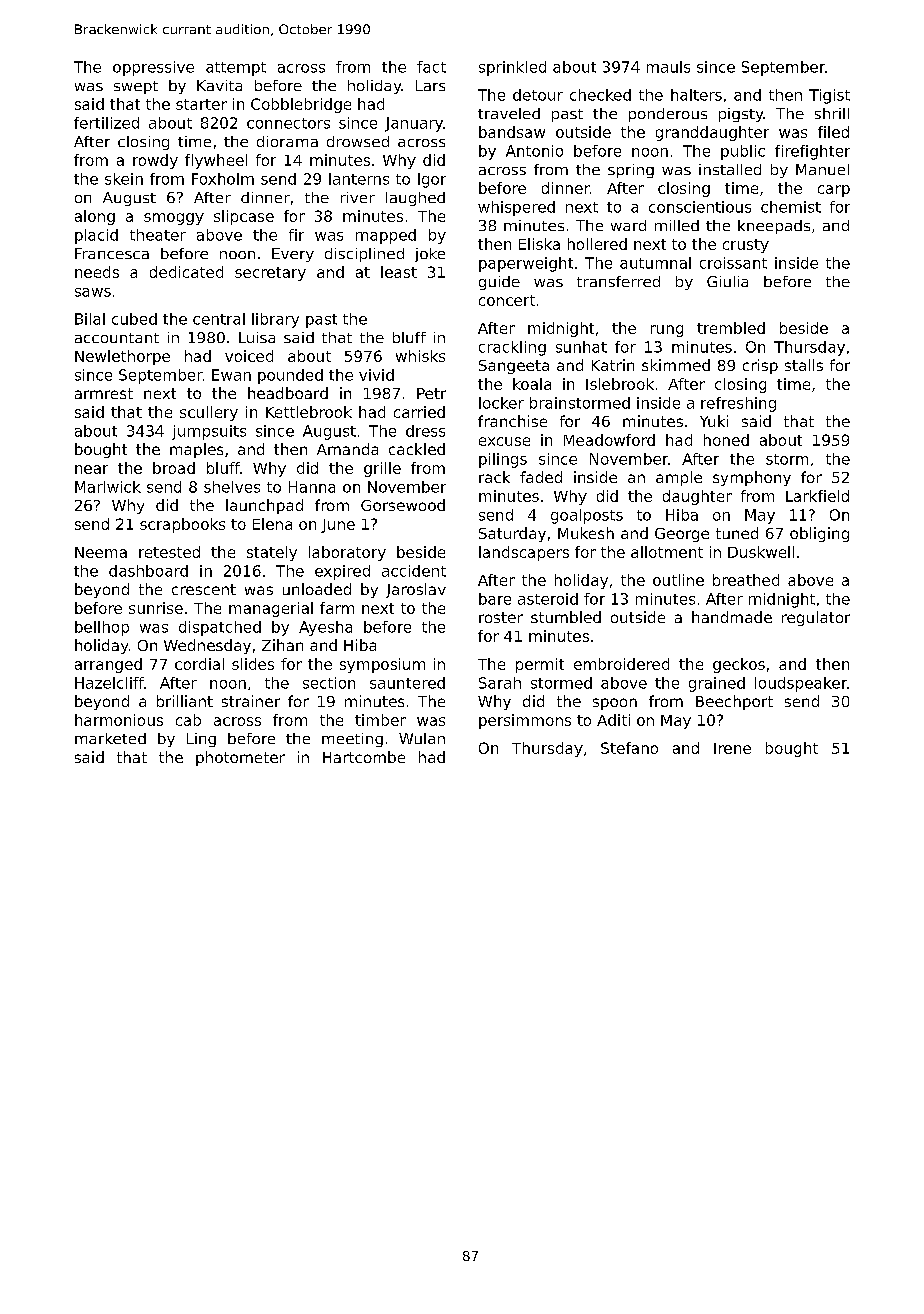  What do you see at coordinates (600, 95) in the screenshot?
I see `checked` at bounding box center [600, 95].
